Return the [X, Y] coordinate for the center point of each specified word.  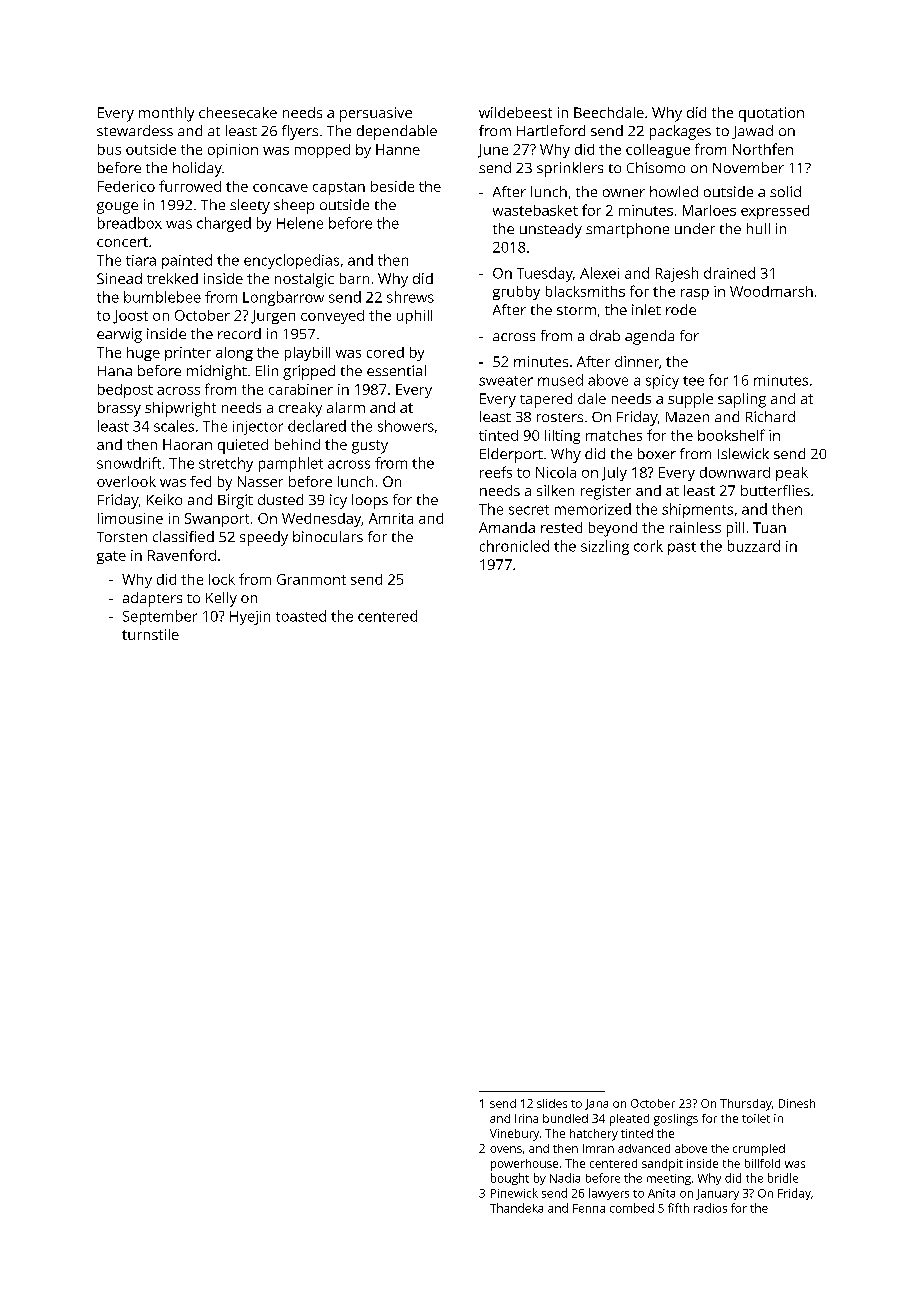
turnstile [150, 634]
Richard [770, 416]
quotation [771, 114]
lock [222, 579]
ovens [506, 1149]
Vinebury [514, 1135]
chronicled [514, 546]
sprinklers [570, 169]
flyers [300, 132]
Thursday [746, 1105]
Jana [596, 1104]
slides [552, 1103]
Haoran [187, 444]
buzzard [754, 546]
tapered [546, 400]
